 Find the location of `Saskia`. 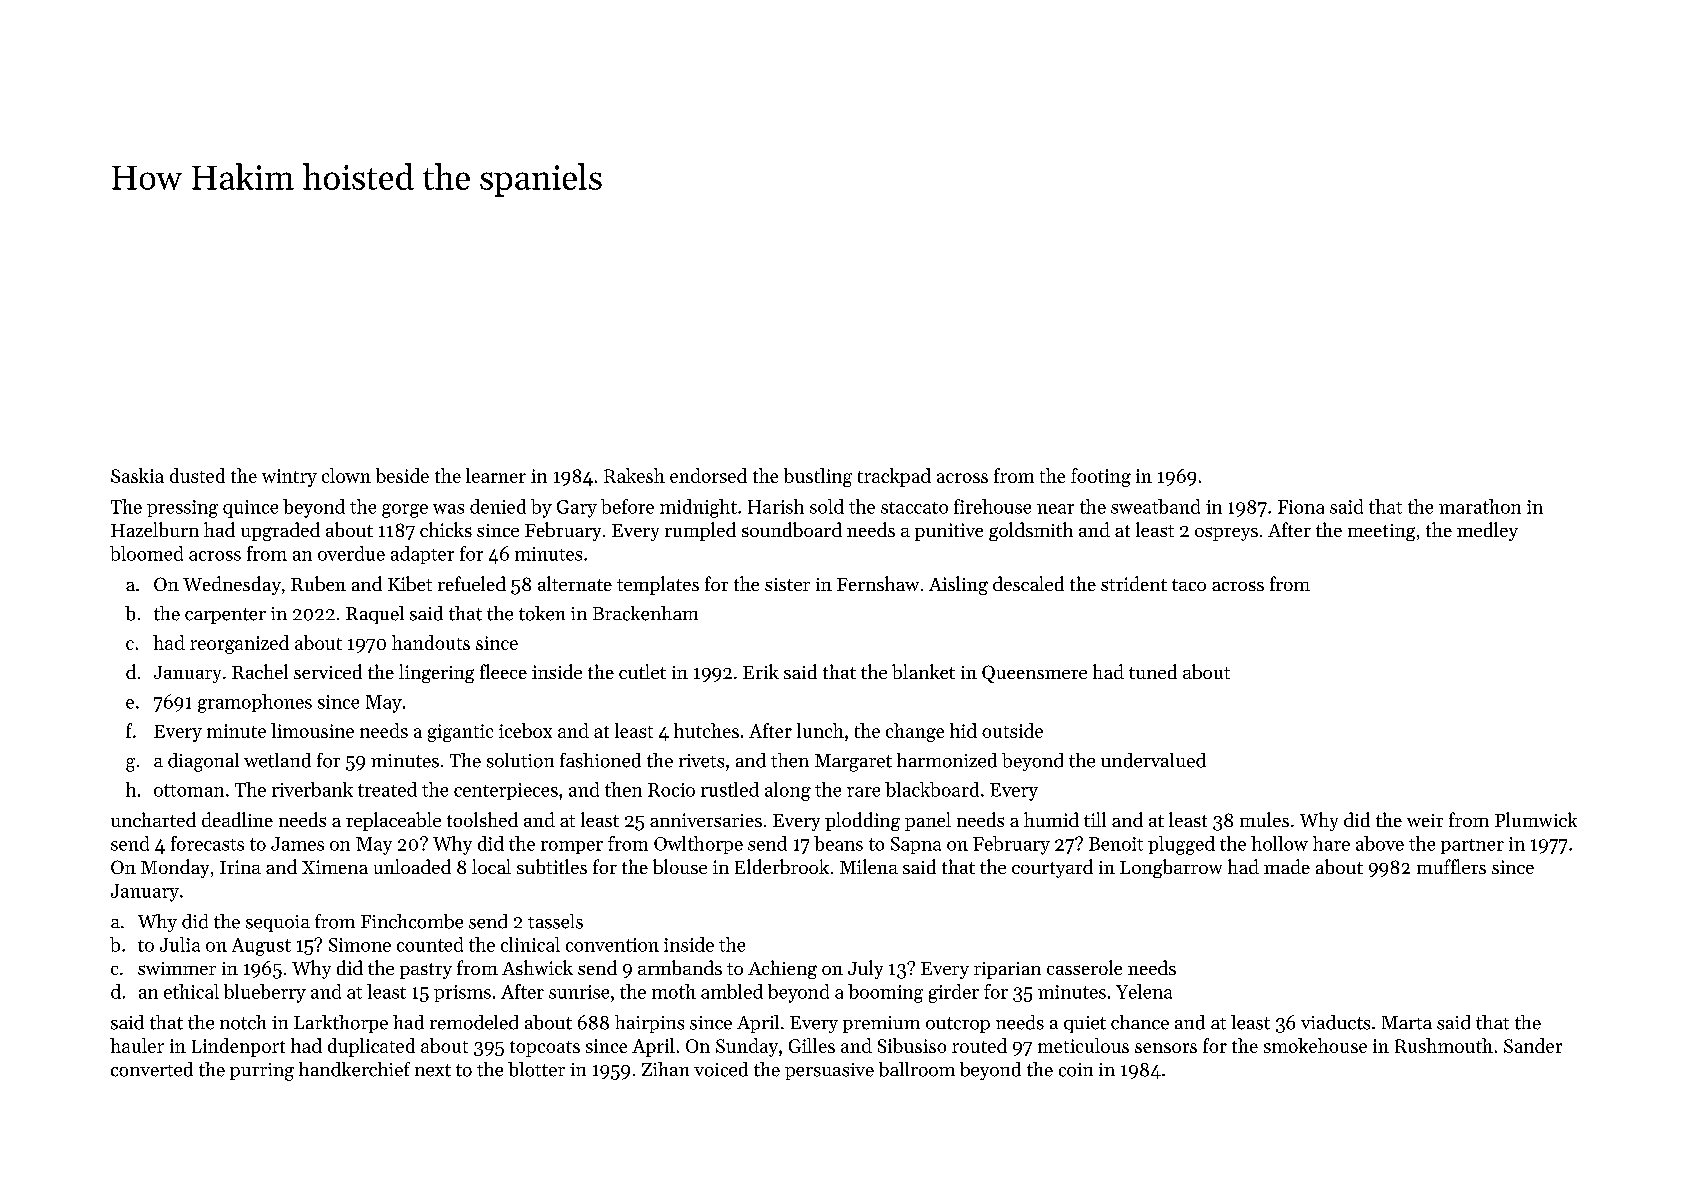

Saskia is located at coordinates (137, 475).
